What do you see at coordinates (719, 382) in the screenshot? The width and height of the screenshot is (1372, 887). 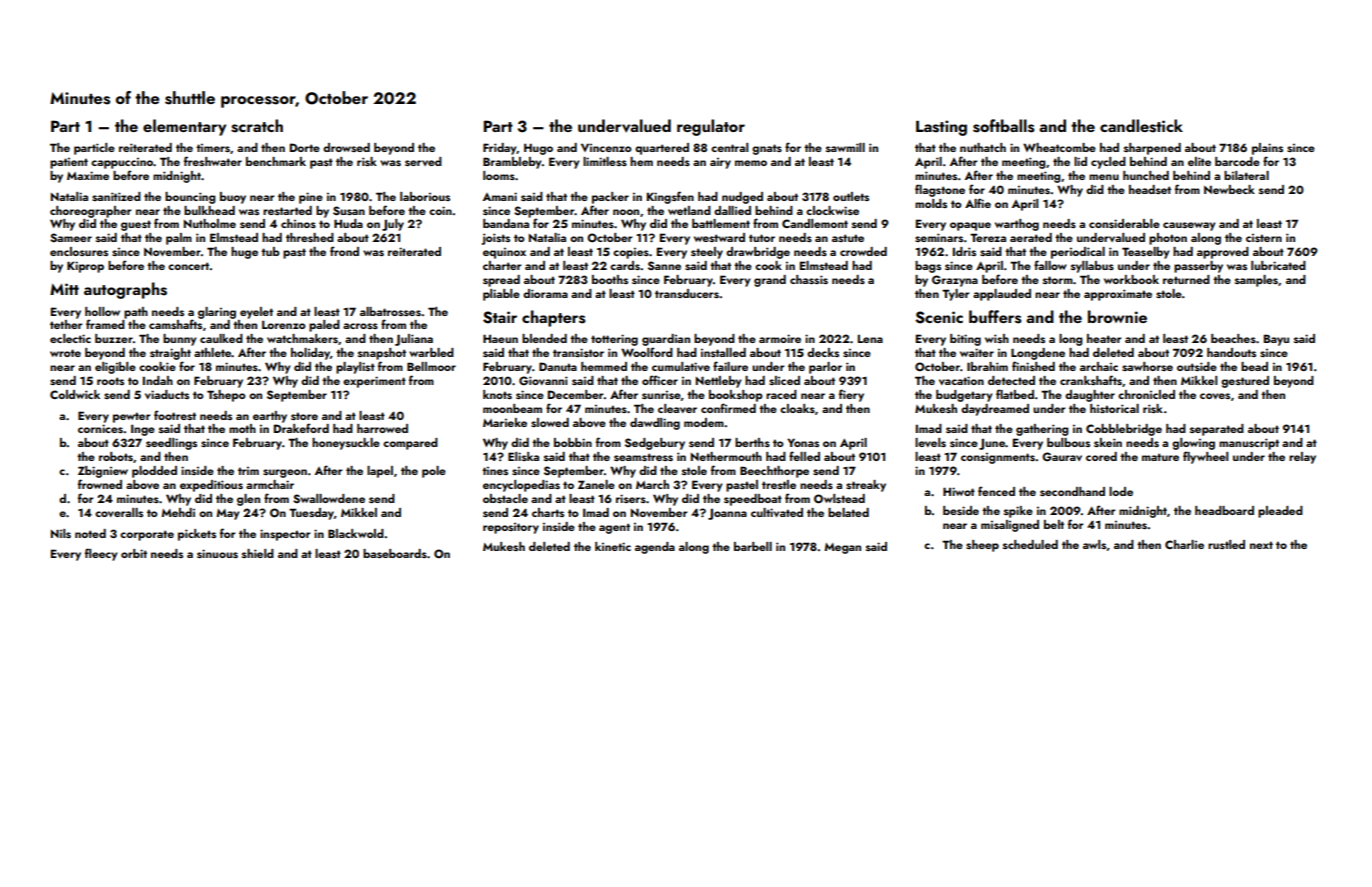 I see `Nettleby` at bounding box center [719, 382].
